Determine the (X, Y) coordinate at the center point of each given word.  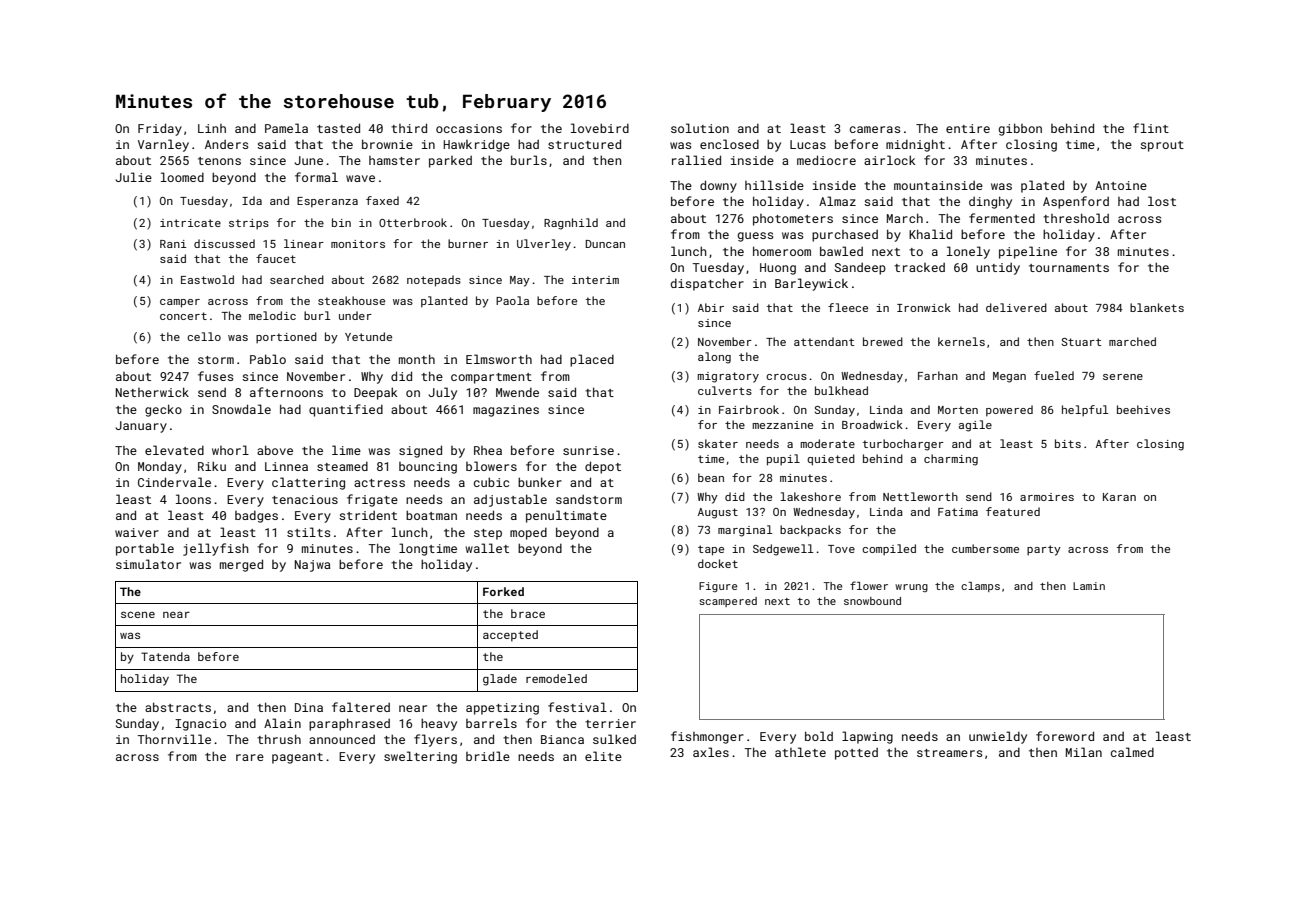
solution (700, 128)
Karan (1119, 497)
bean (711, 477)
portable (145, 549)
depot (603, 467)
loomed (182, 177)
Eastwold (207, 279)
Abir (711, 307)
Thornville (174, 739)
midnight (915, 145)
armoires (1047, 497)
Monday (160, 467)
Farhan (938, 375)
